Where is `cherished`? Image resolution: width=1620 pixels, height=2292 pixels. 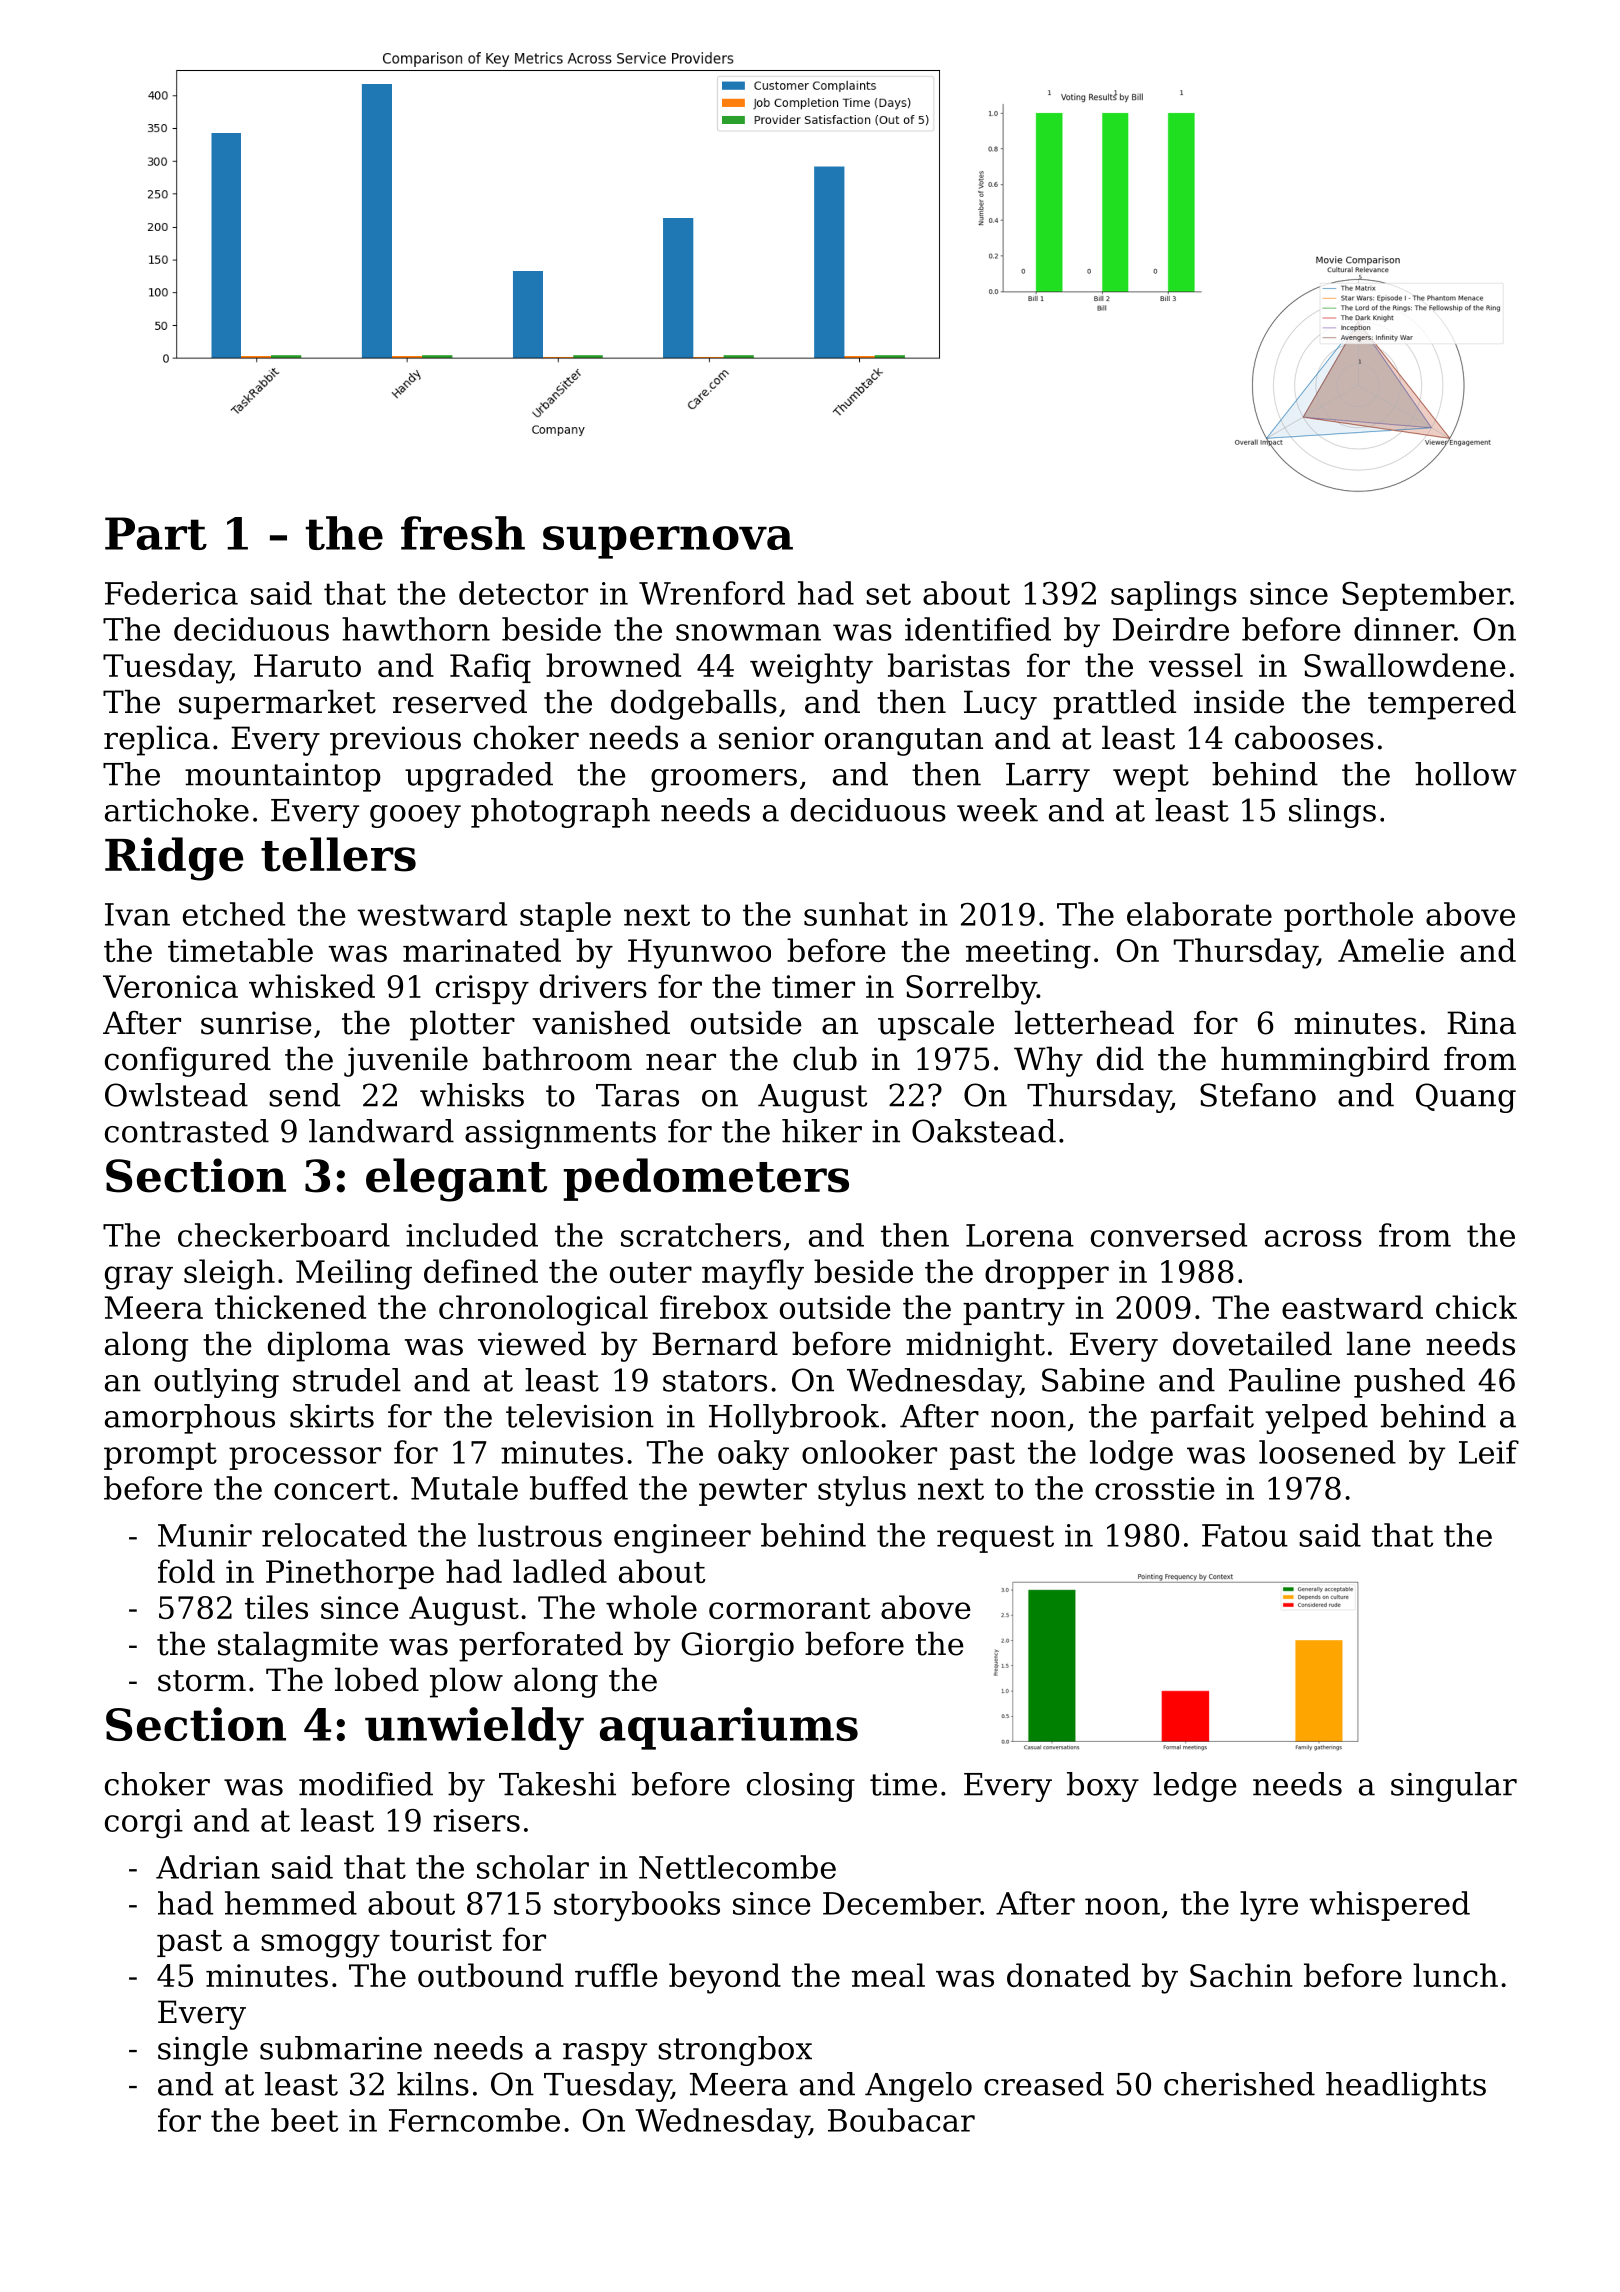 cherished is located at coordinates (1239, 2084).
